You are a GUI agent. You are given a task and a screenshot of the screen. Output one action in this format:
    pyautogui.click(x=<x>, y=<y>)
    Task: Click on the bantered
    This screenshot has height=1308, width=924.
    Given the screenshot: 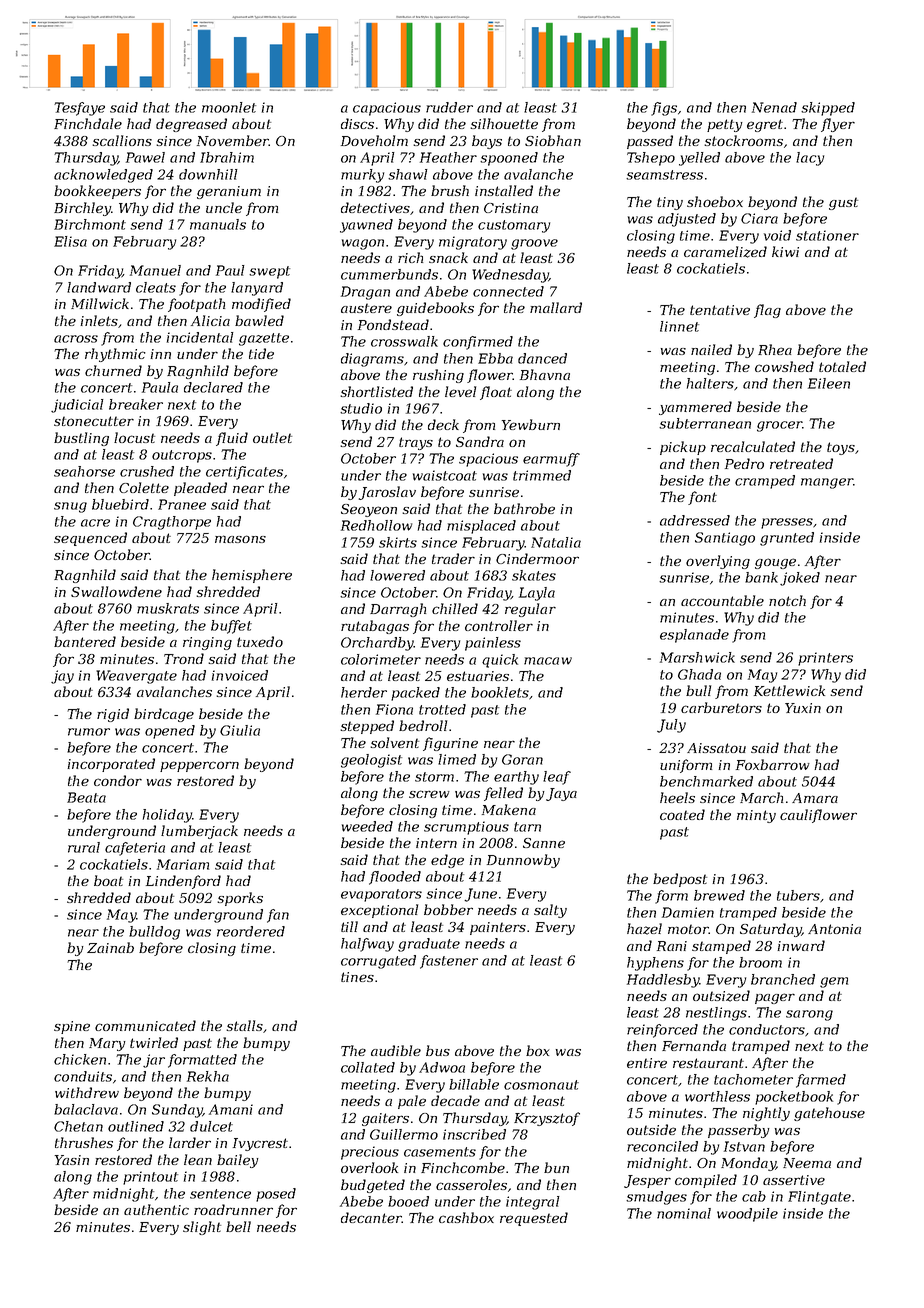 What is the action you would take?
    pyautogui.click(x=85, y=641)
